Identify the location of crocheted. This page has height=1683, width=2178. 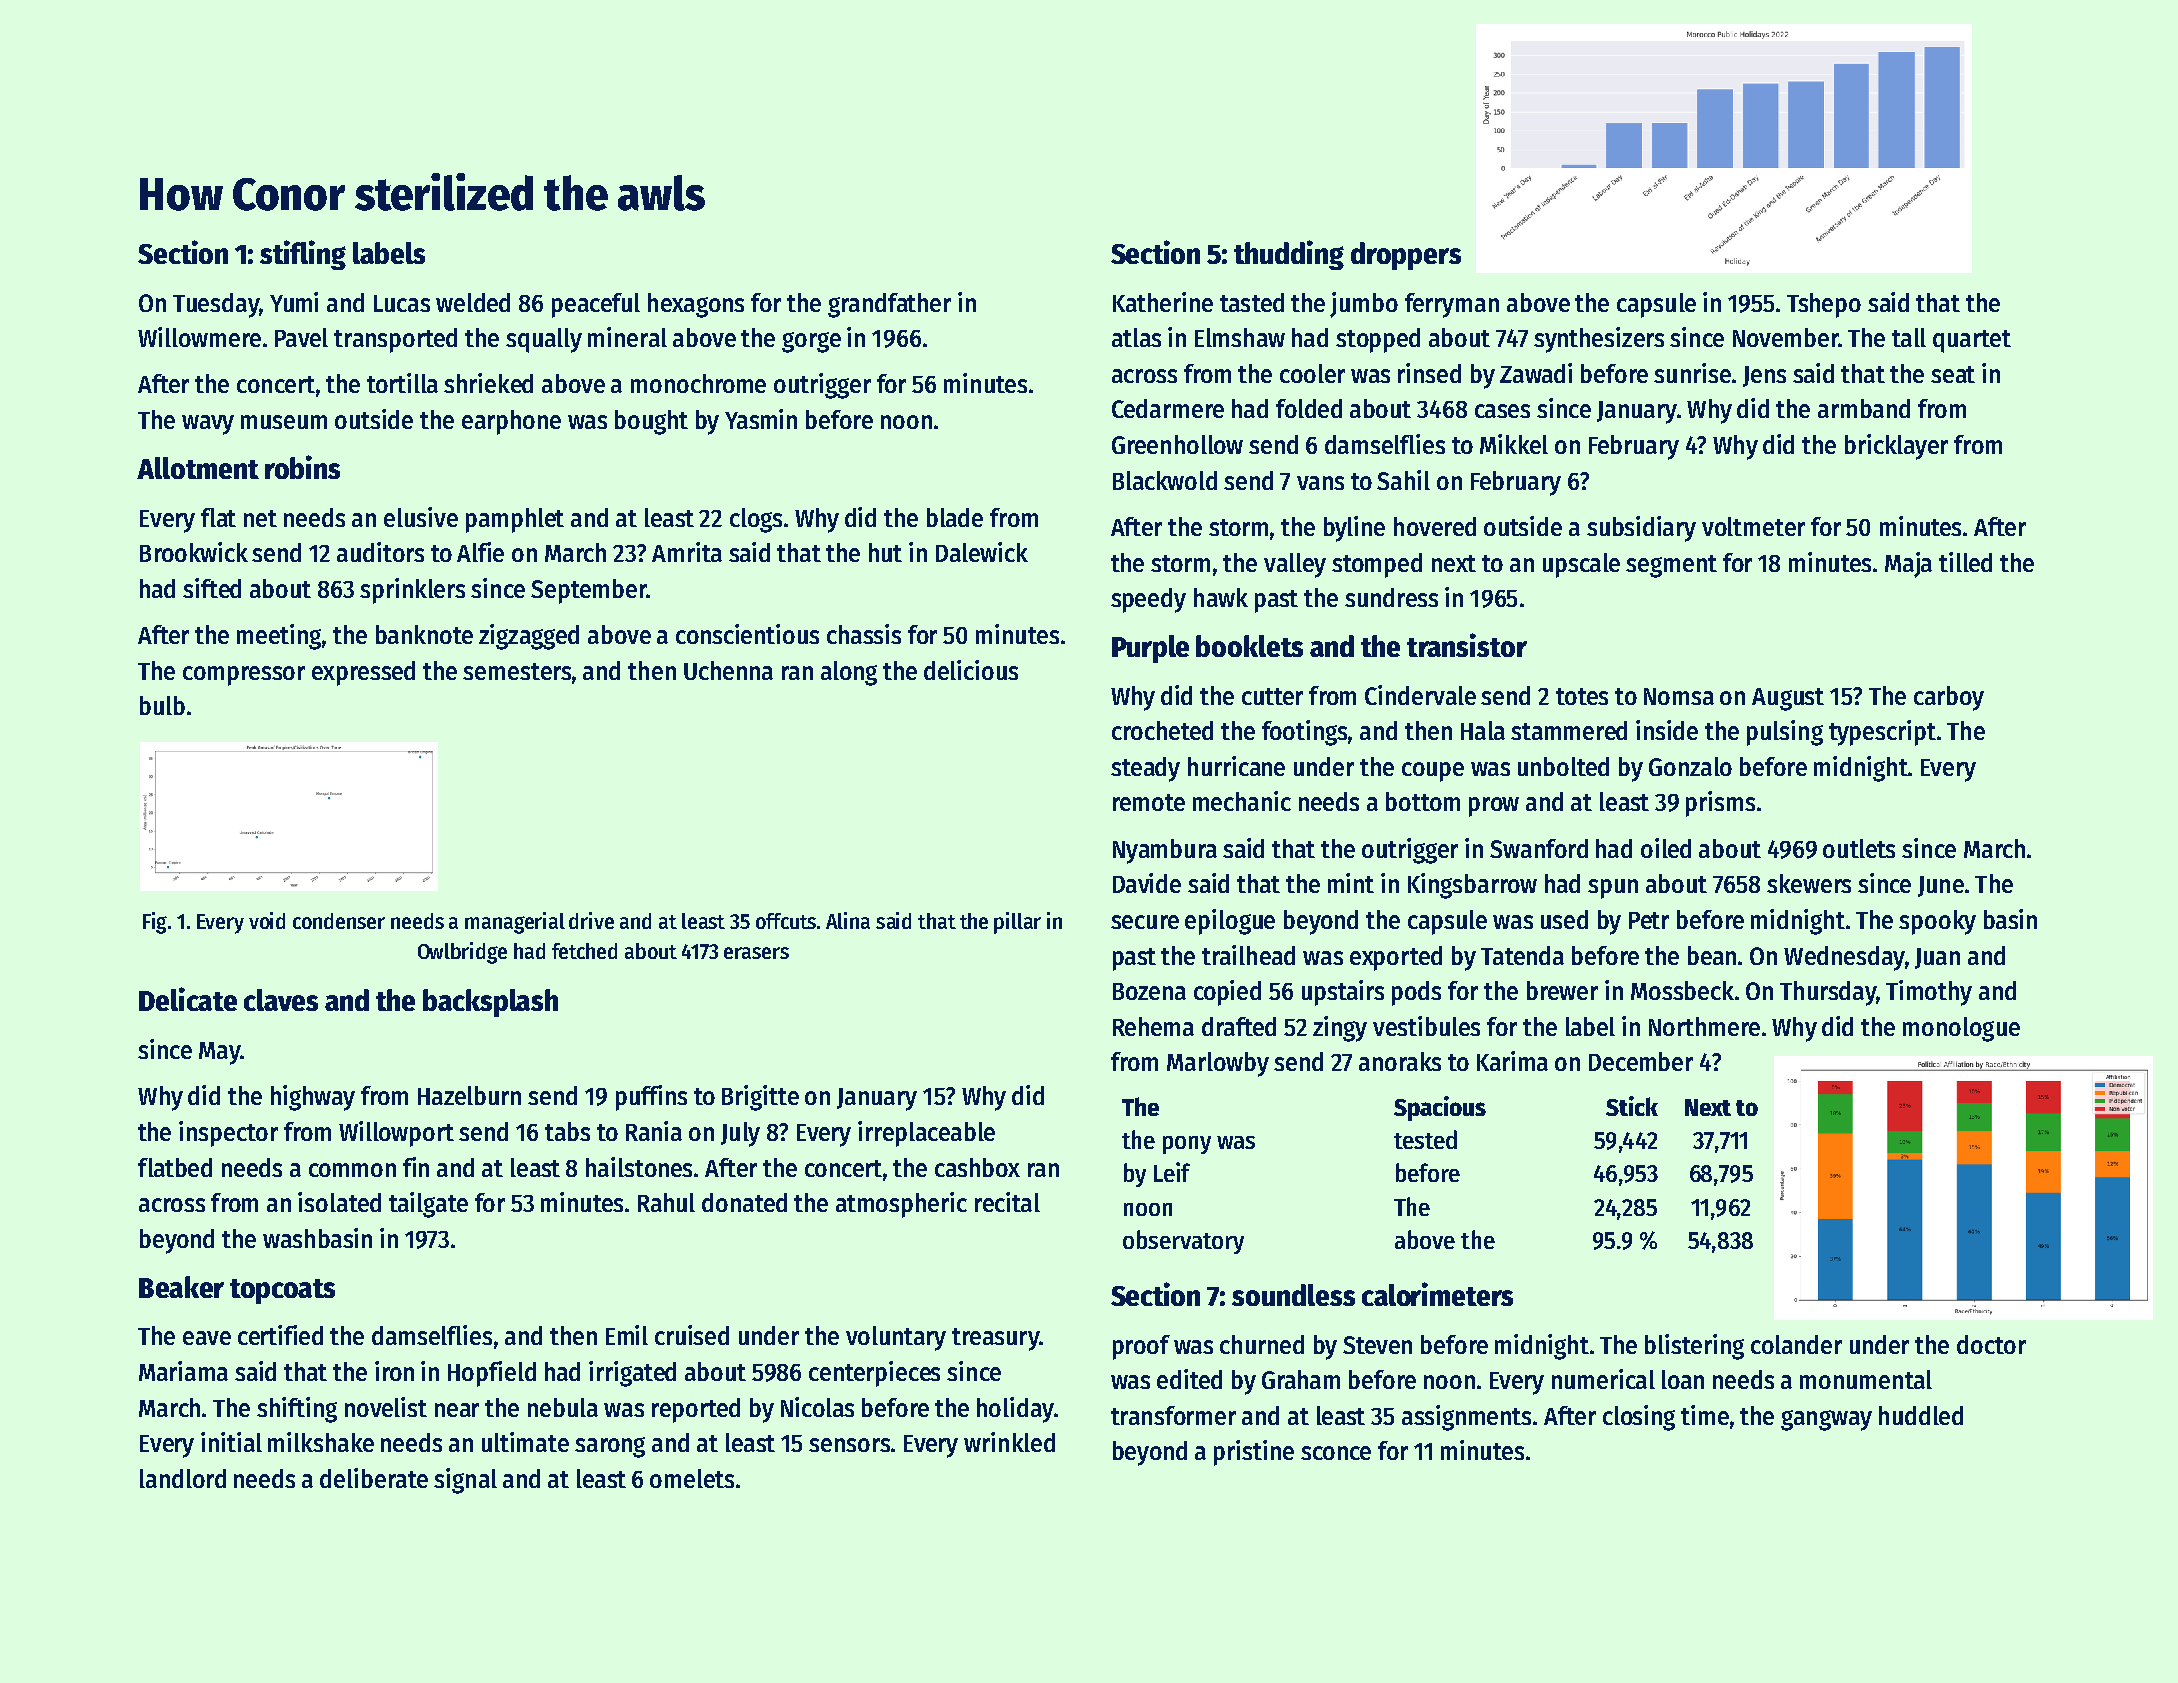
(1162, 730).
